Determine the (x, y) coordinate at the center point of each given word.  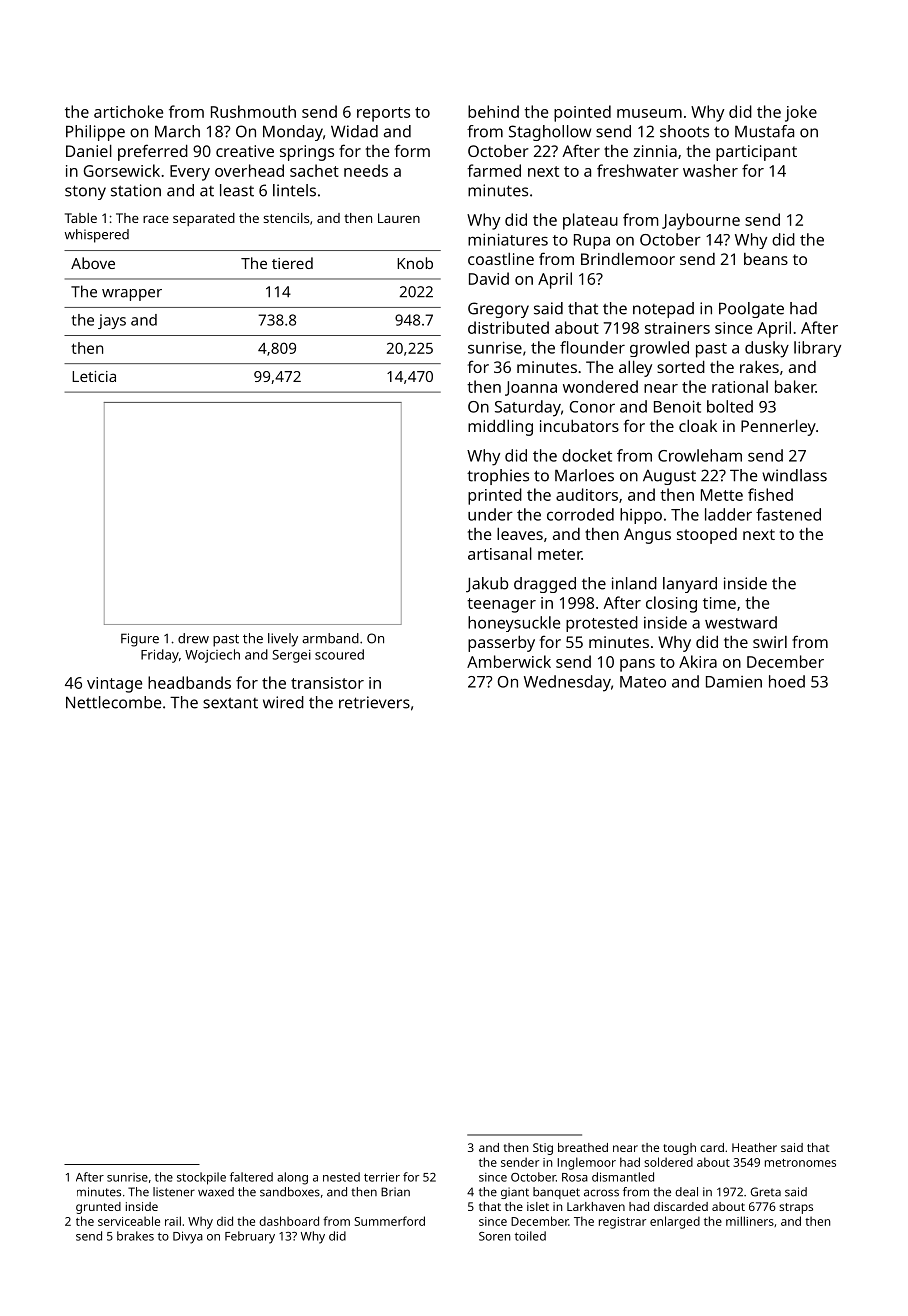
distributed (508, 327)
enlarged (675, 1222)
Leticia (94, 376)
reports (383, 114)
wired (283, 702)
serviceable (129, 1221)
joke (801, 113)
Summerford (390, 1221)
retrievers (374, 702)
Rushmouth (253, 111)
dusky (767, 349)
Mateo (643, 682)
